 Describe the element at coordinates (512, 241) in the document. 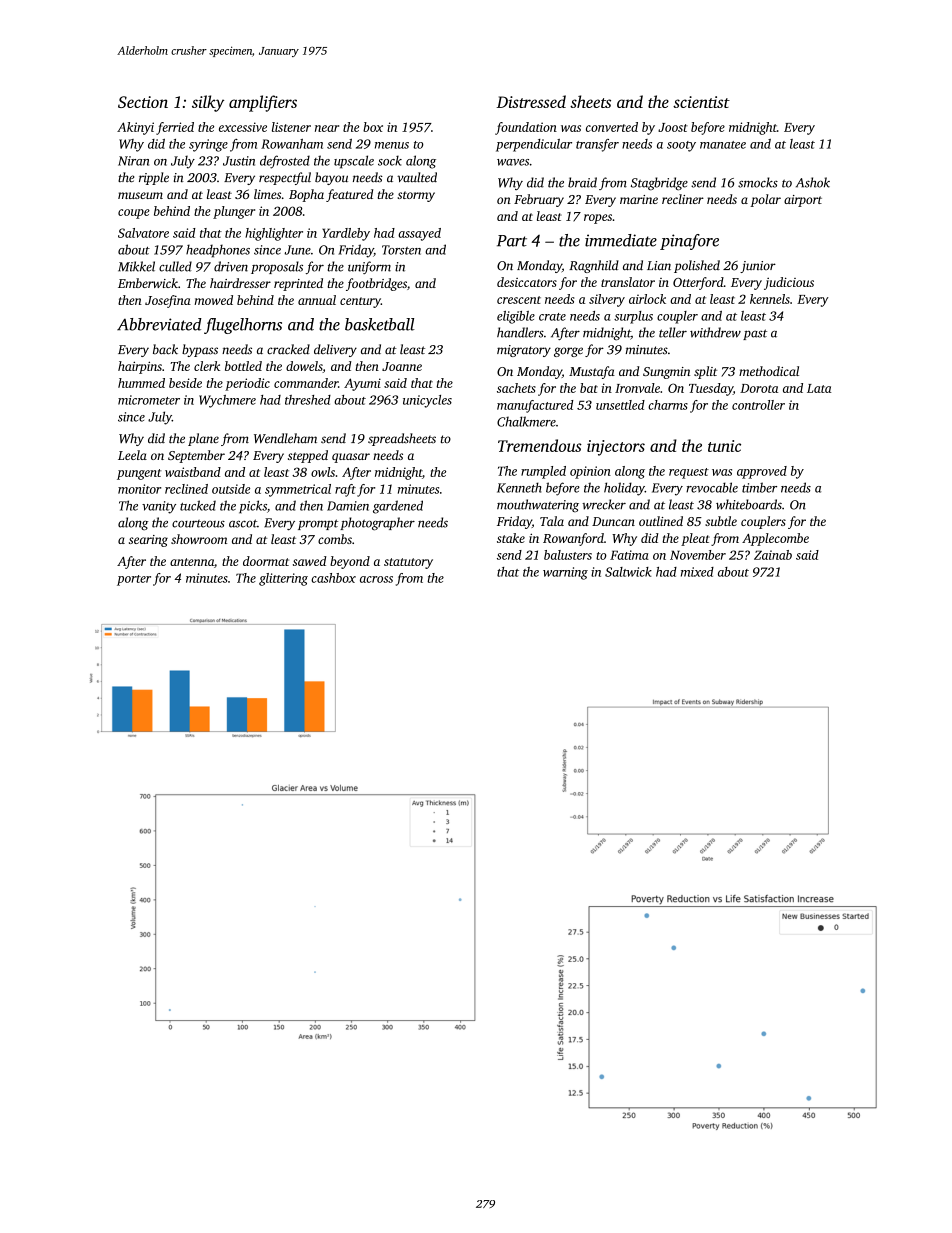

I see `Part` at that location.
